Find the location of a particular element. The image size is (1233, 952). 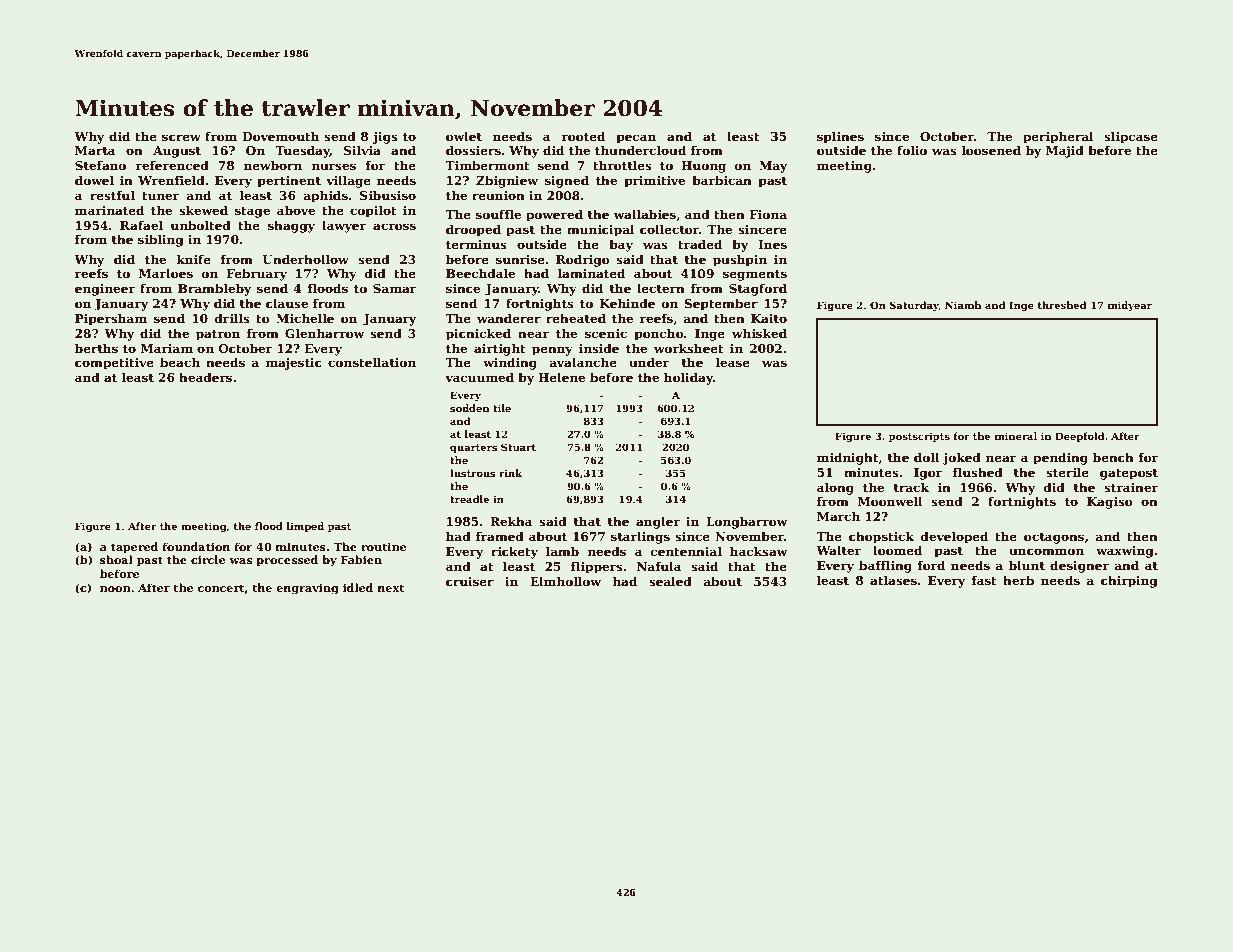

Stuart is located at coordinates (518, 447).
